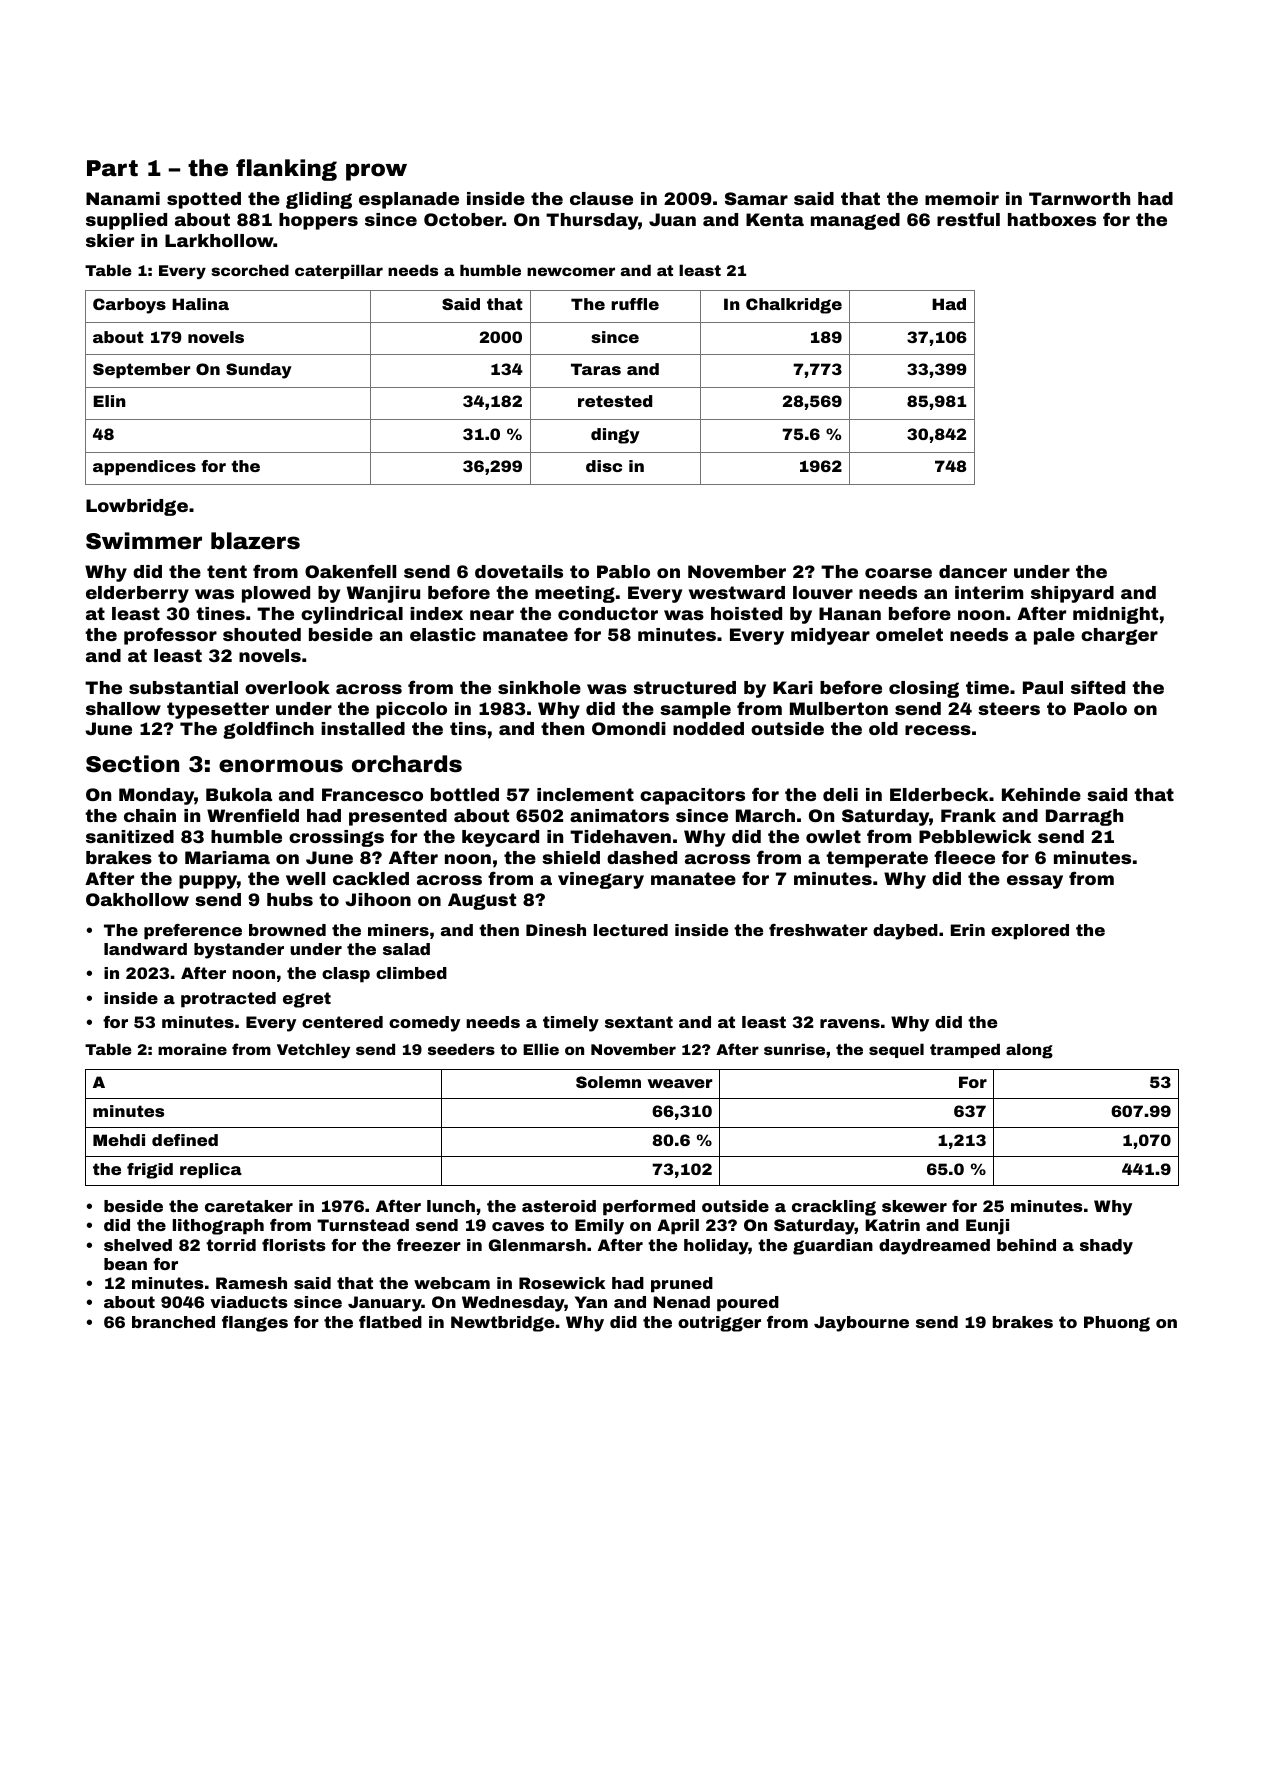 This screenshot has width=1264, height=1788. I want to click on Oakhollow, so click(137, 899).
